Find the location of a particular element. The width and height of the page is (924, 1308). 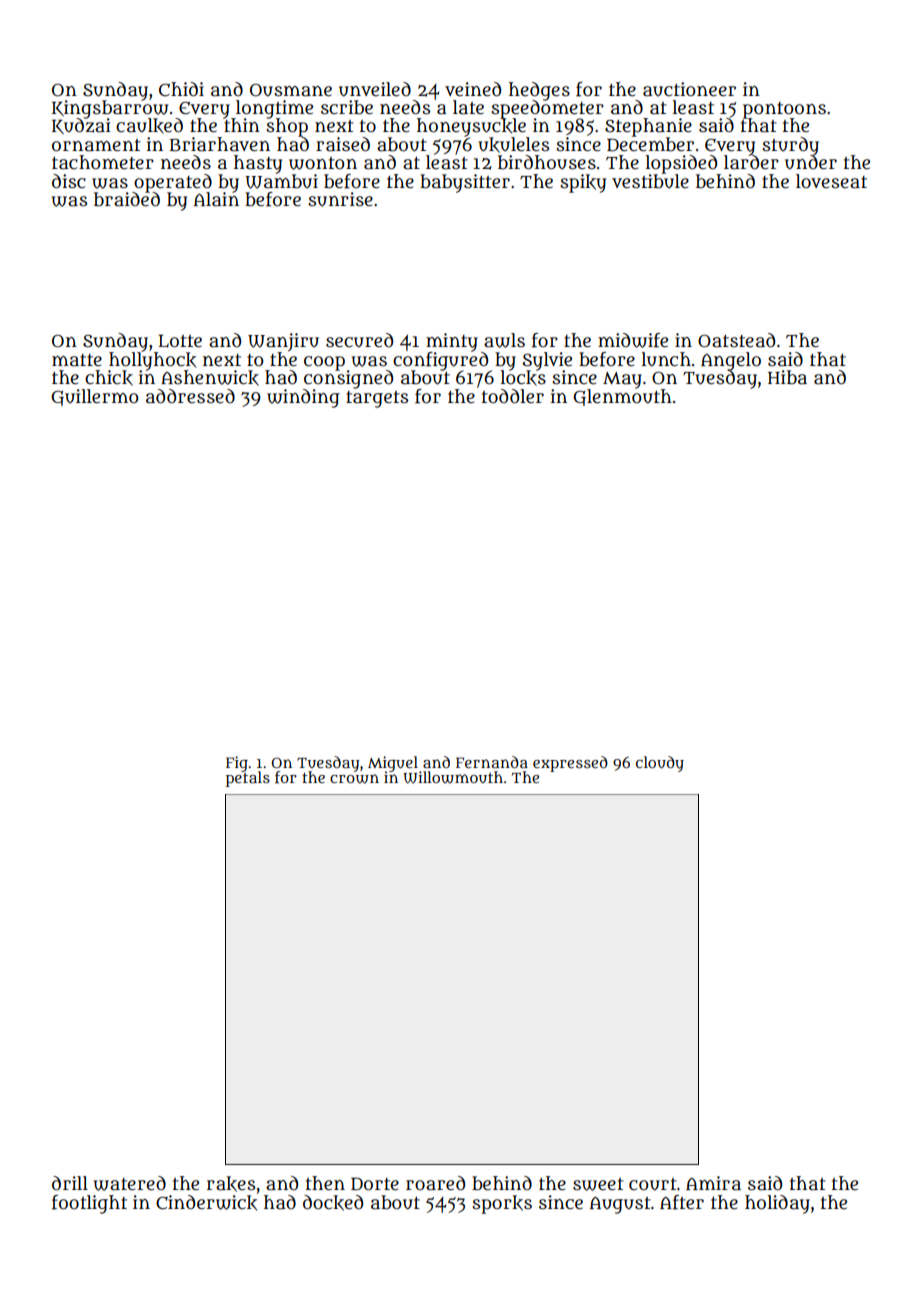

babysitter is located at coordinates (465, 183).
